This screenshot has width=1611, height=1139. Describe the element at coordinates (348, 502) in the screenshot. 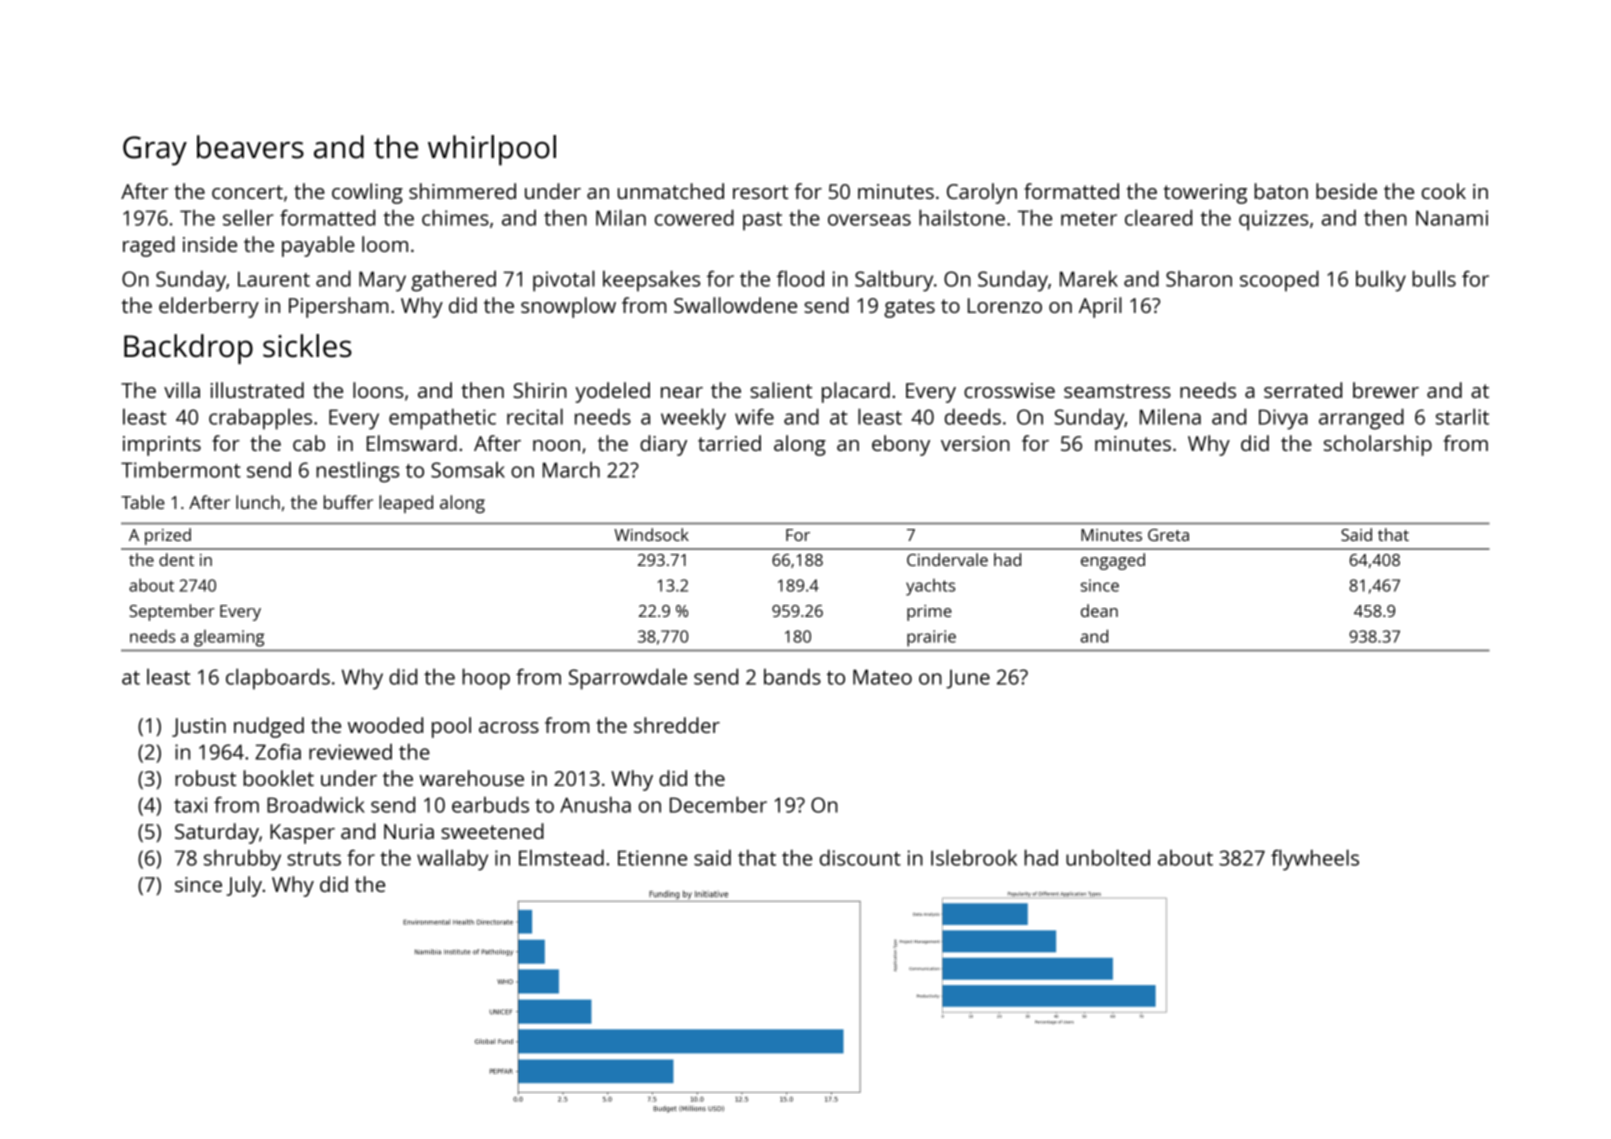

I see `buffer` at that location.
